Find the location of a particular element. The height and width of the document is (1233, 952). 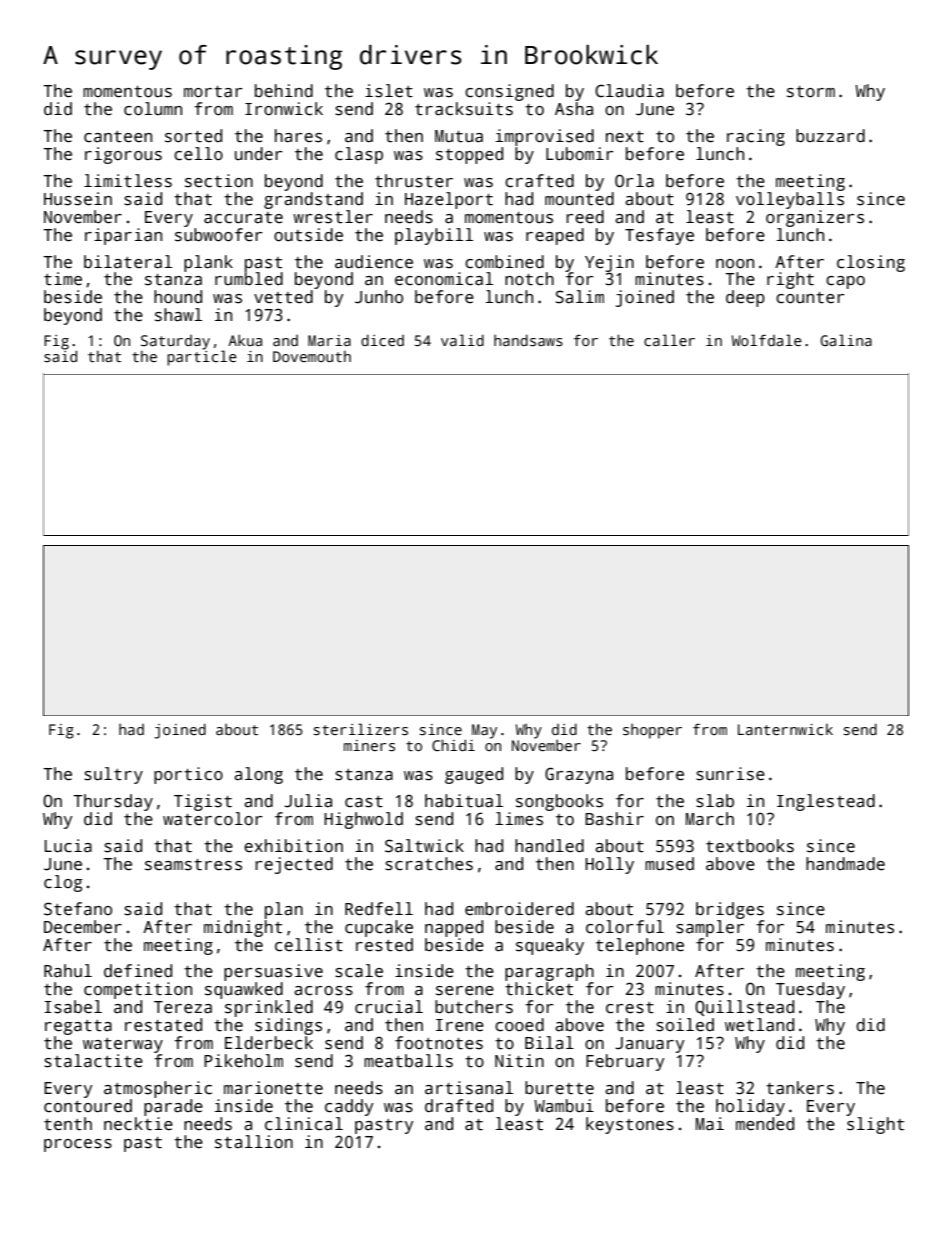

behind is located at coordinates (284, 91).
